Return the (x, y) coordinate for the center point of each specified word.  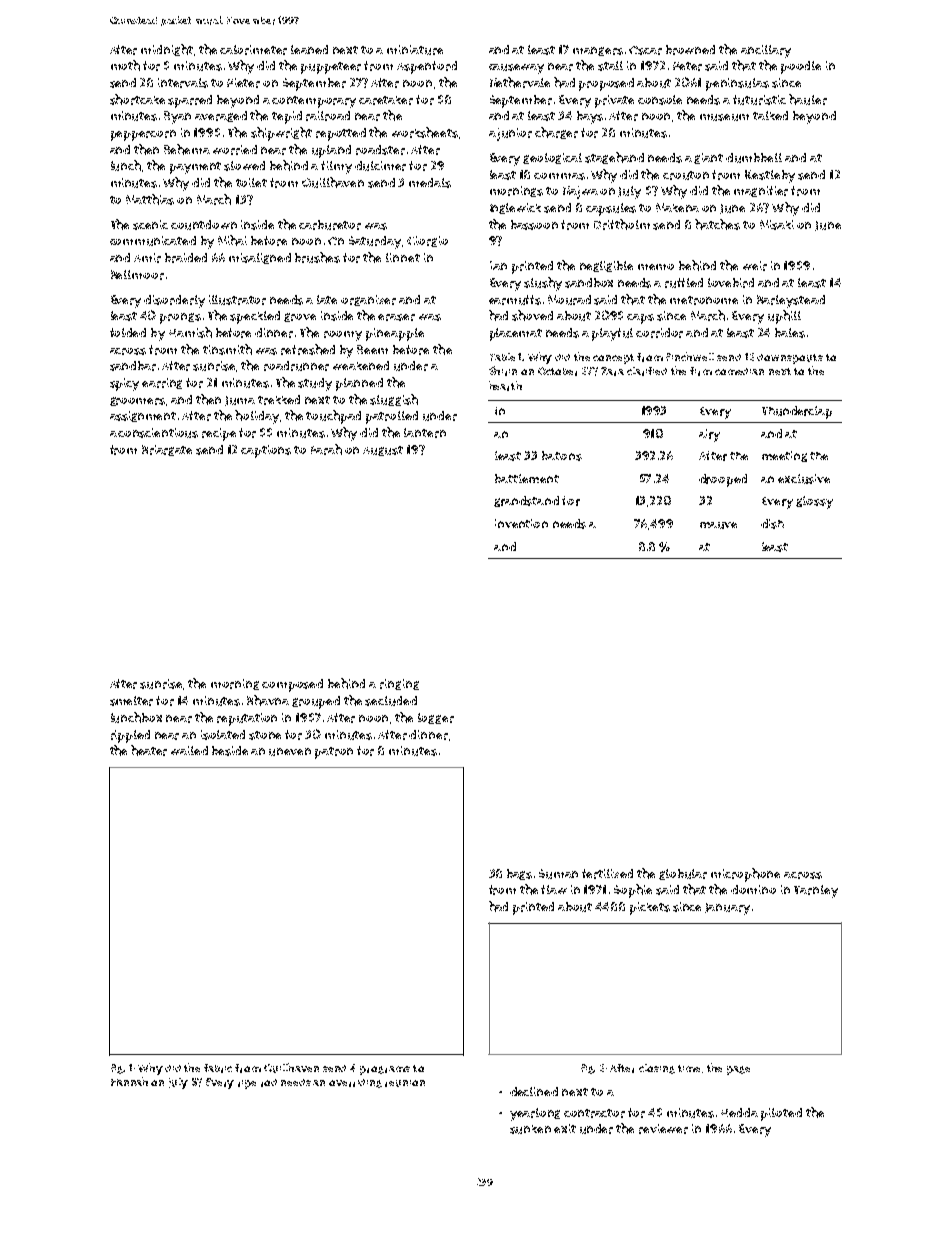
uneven (290, 752)
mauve (718, 525)
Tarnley (816, 891)
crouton (686, 175)
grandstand (526, 501)
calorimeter (253, 50)
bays (590, 117)
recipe (219, 434)
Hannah (129, 1081)
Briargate (167, 450)
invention (521, 523)
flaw (554, 889)
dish (772, 524)
